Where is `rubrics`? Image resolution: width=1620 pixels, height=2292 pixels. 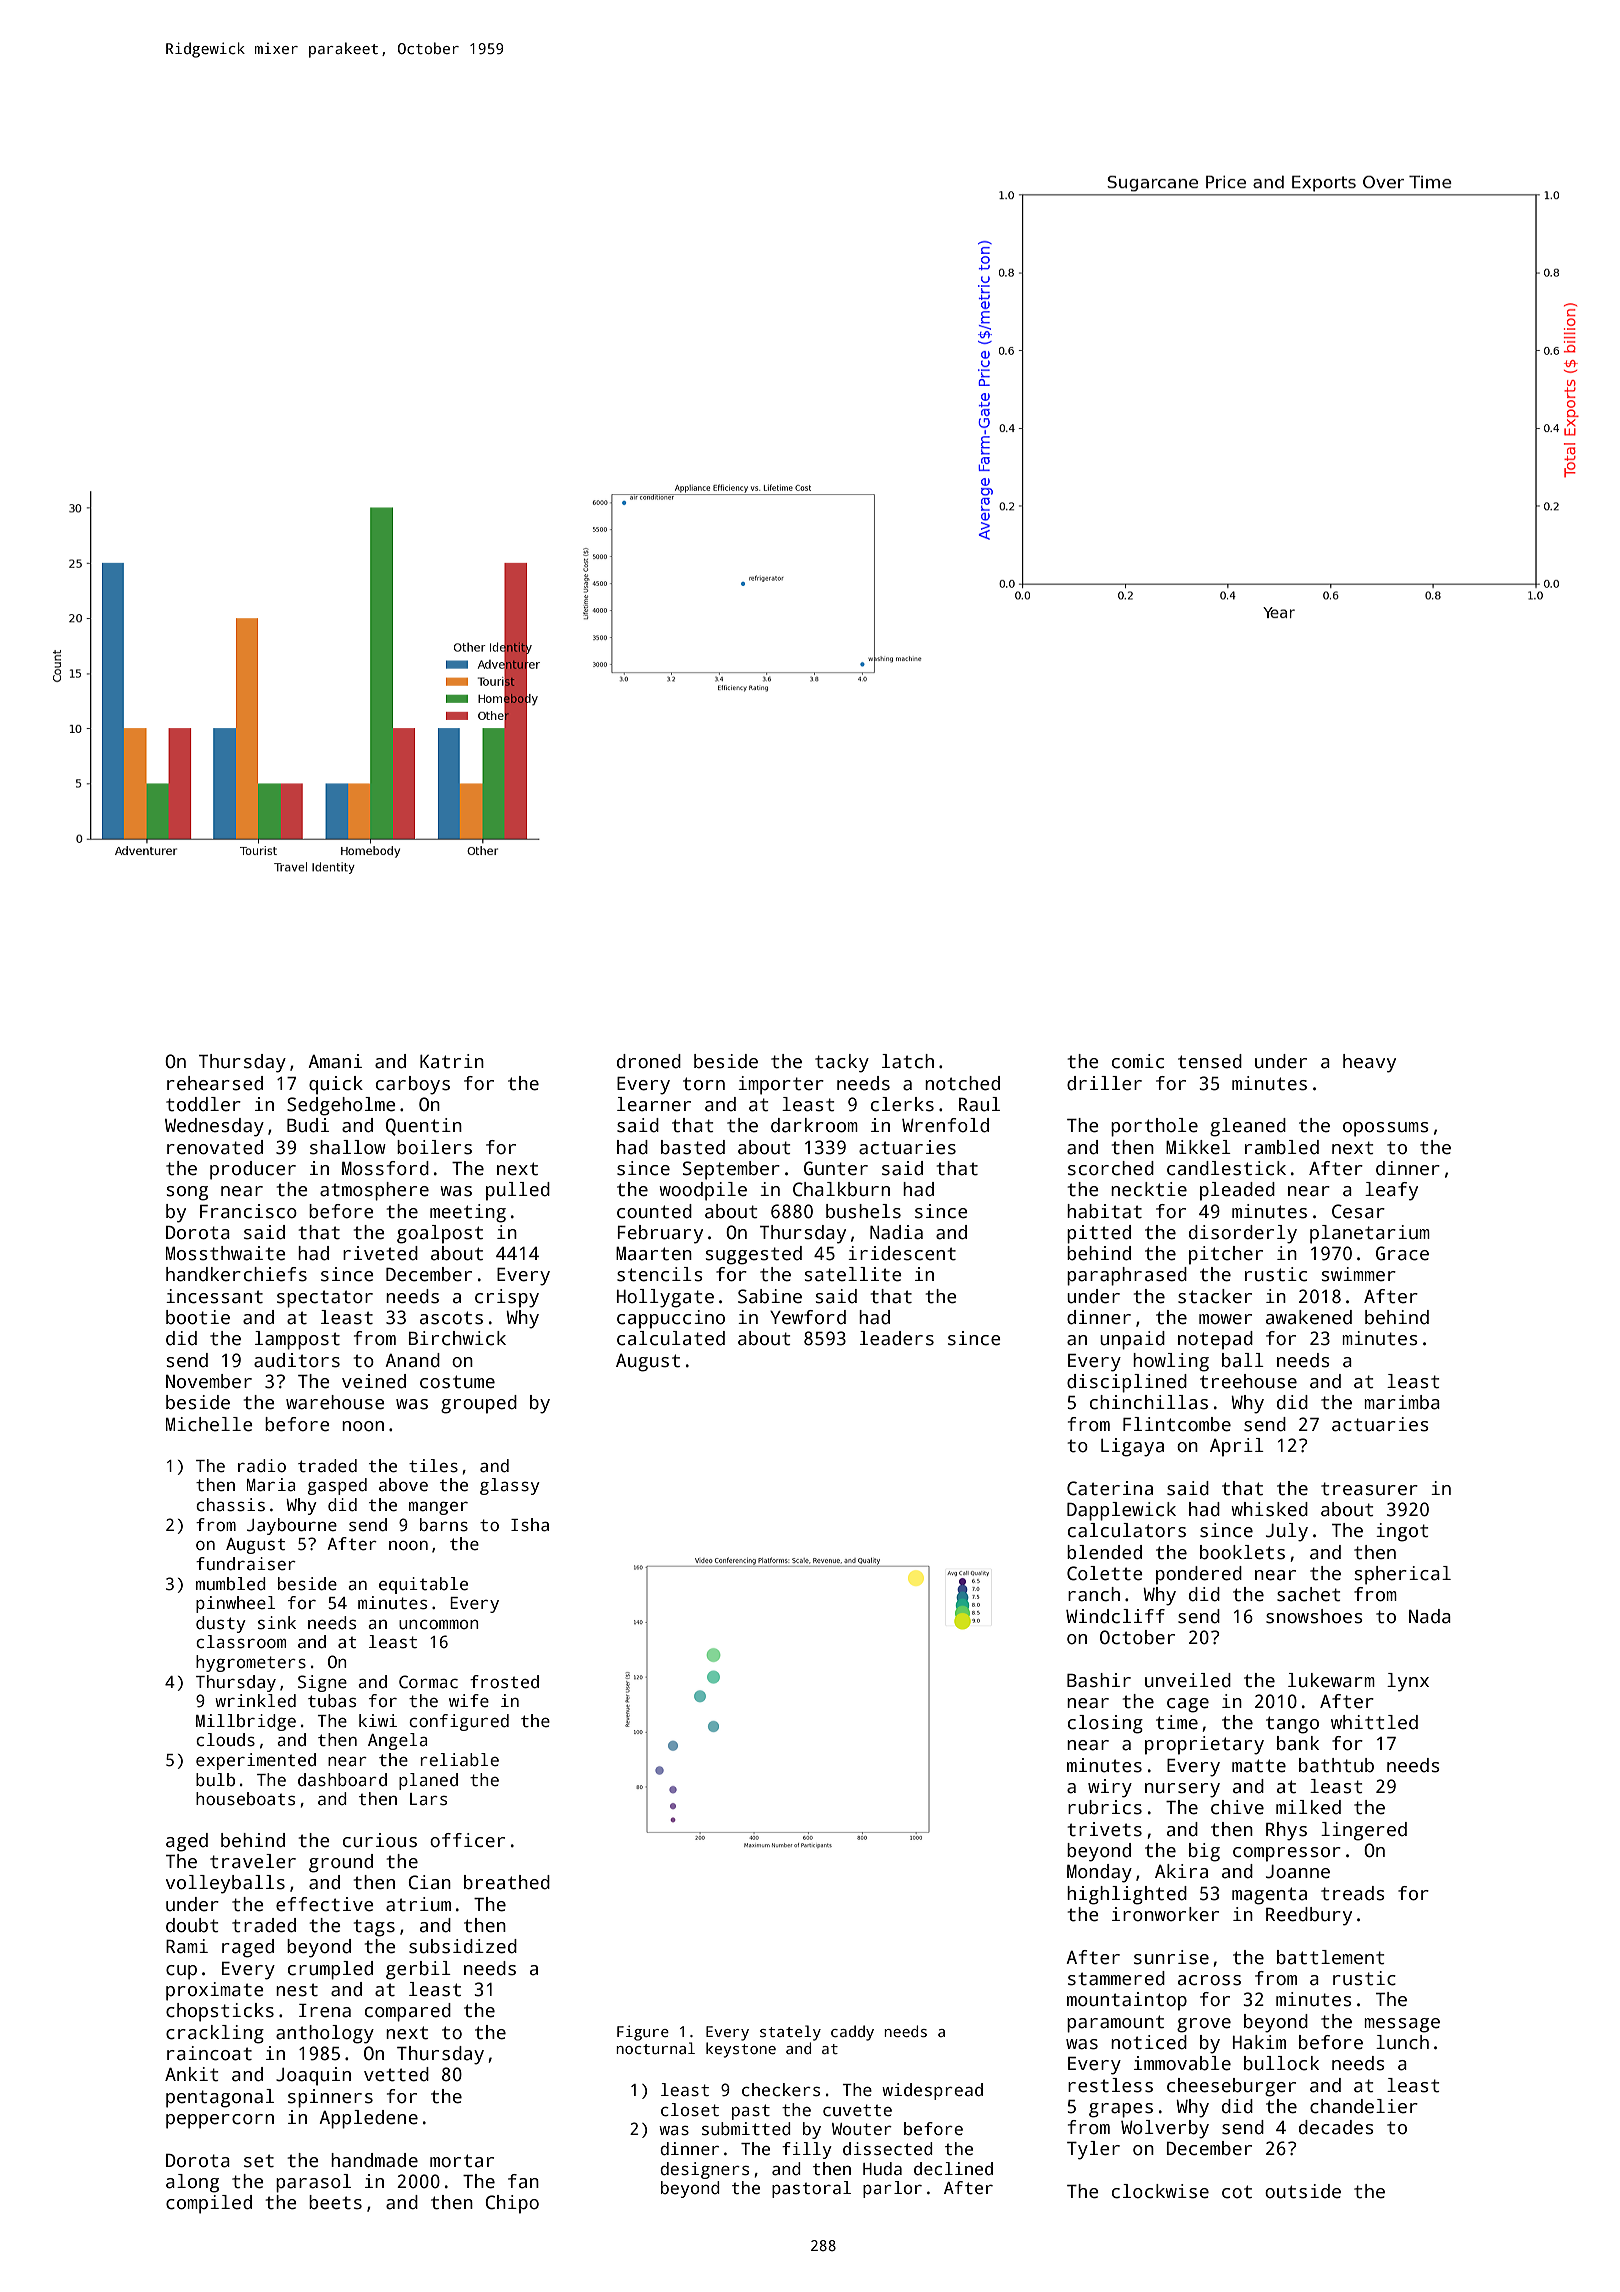 rubrics is located at coordinates (1105, 1807).
